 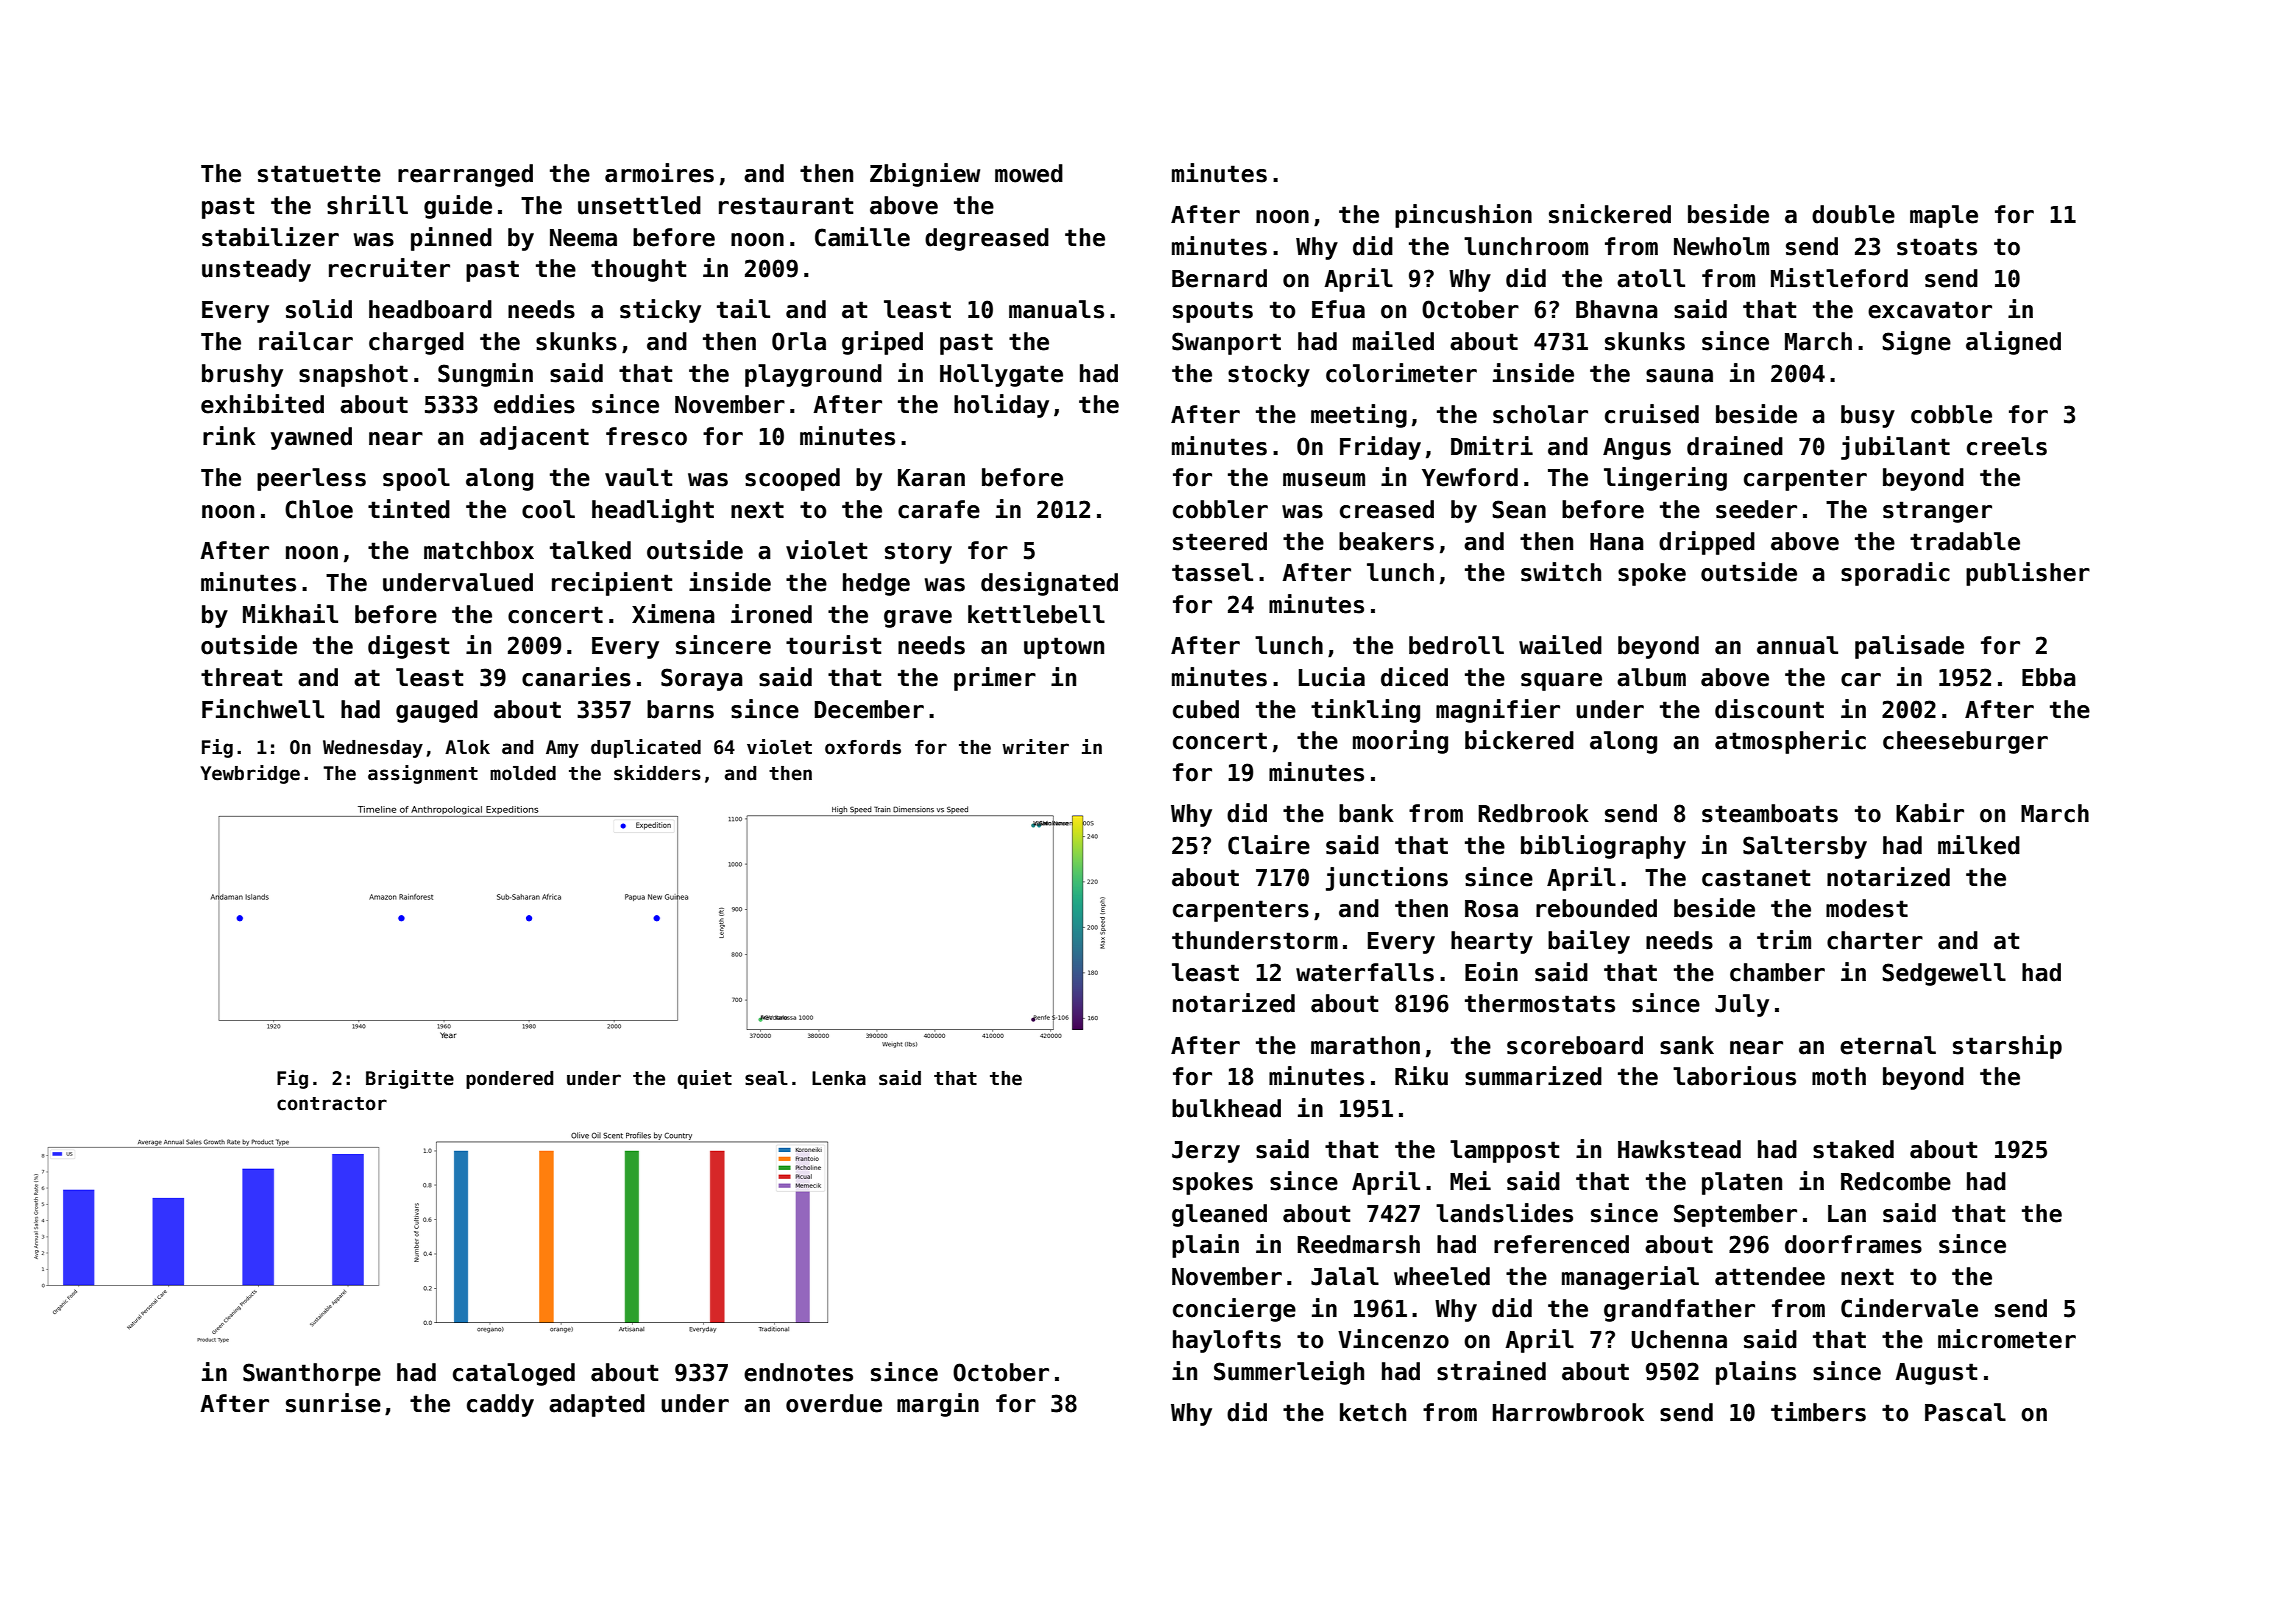 What do you see at coordinates (918, 619) in the document?
I see `grave` at bounding box center [918, 619].
